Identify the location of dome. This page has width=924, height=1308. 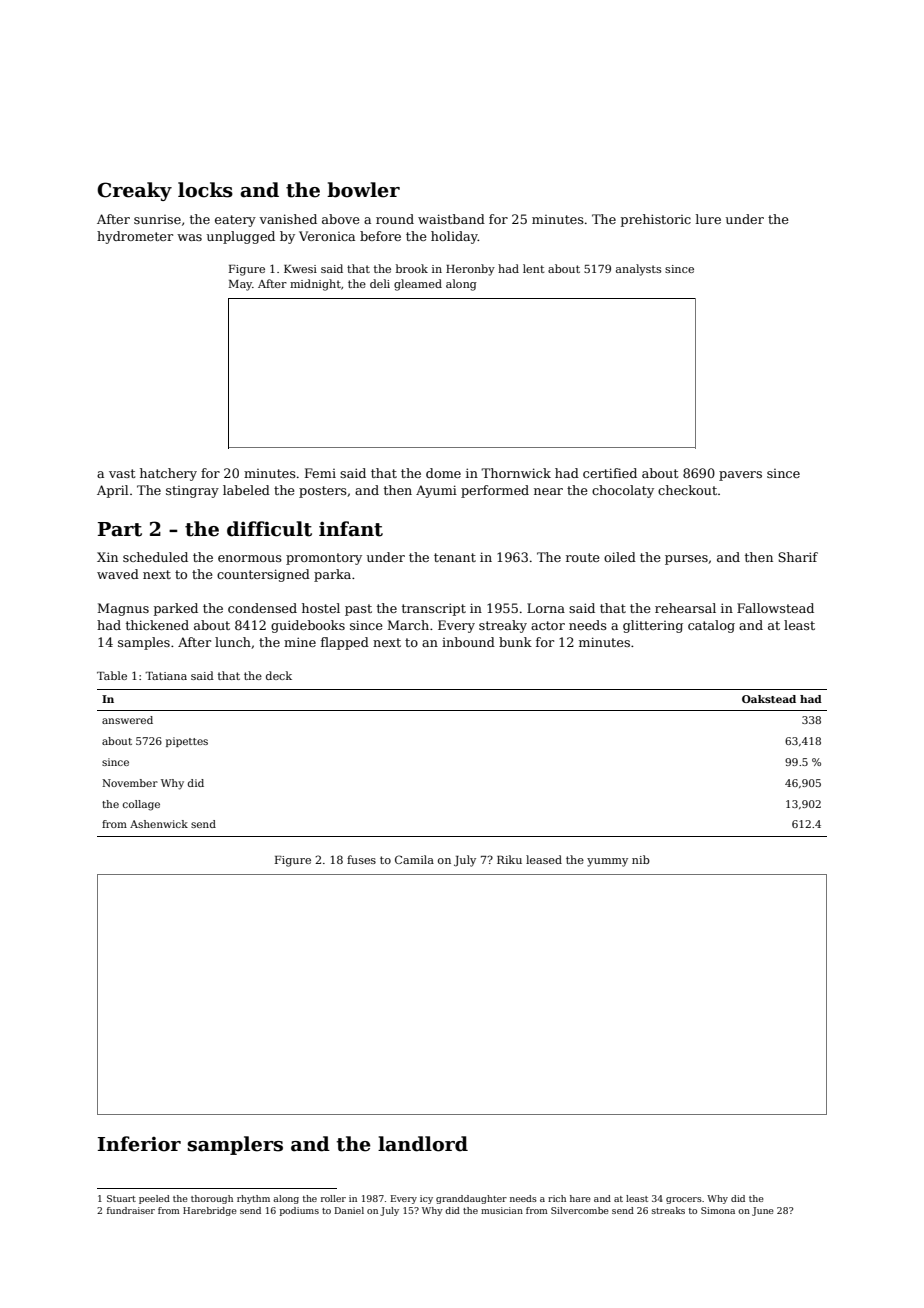
(443, 473).
